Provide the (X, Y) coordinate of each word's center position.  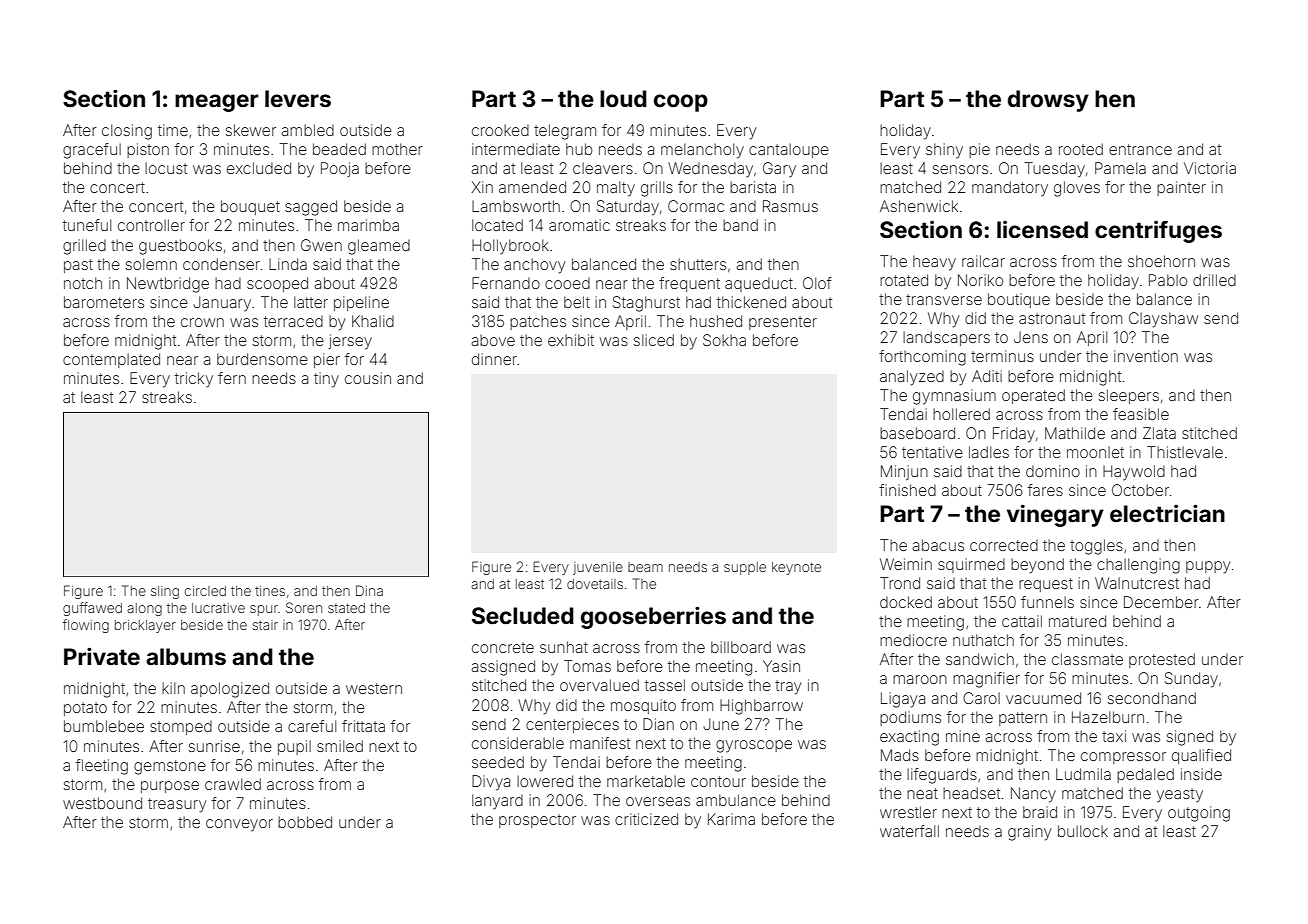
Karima (731, 819)
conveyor (239, 825)
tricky (194, 379)
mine (963, 736)
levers (298, 99)
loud (623, 99)
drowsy (1048, 101)
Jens (1031, 337)
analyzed (912, 378)
